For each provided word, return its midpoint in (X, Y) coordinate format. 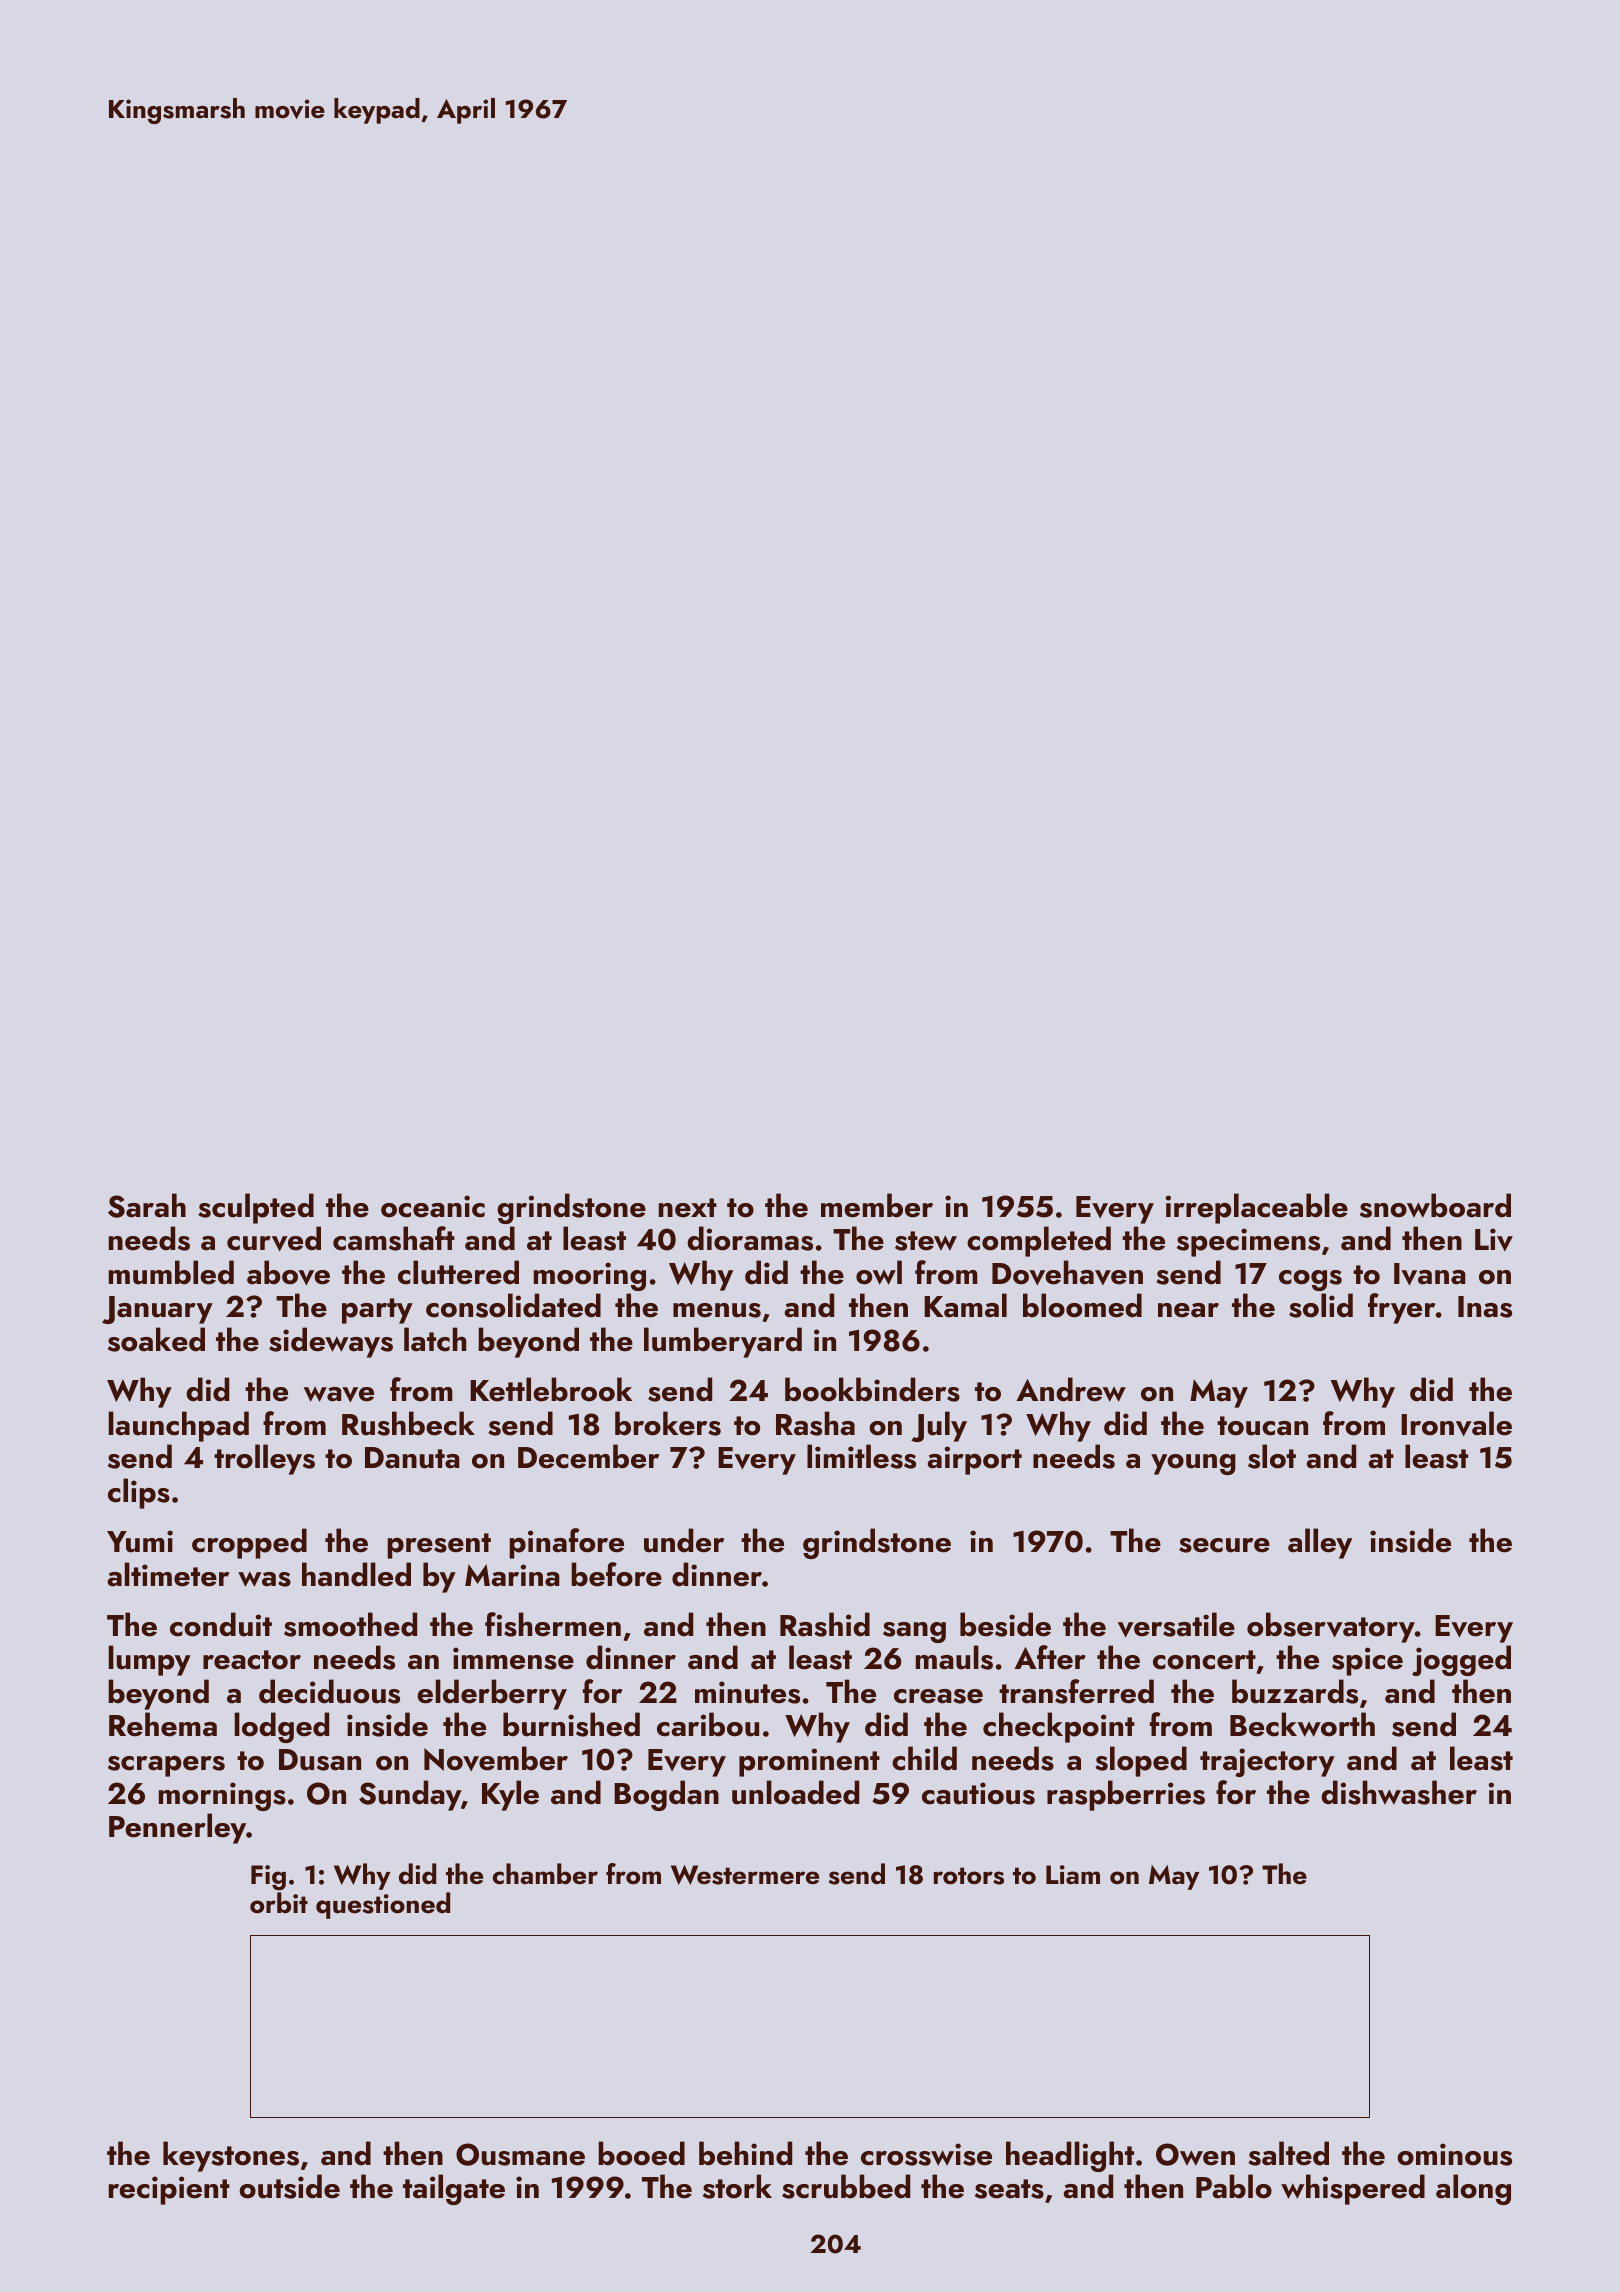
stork (737, 2186)
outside (289, 2186)
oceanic (433, 1206)
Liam (1073, 1875)
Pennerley (177, 1828)
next (688, 1208)
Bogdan (666, 1795)
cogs (1310, 1280)
